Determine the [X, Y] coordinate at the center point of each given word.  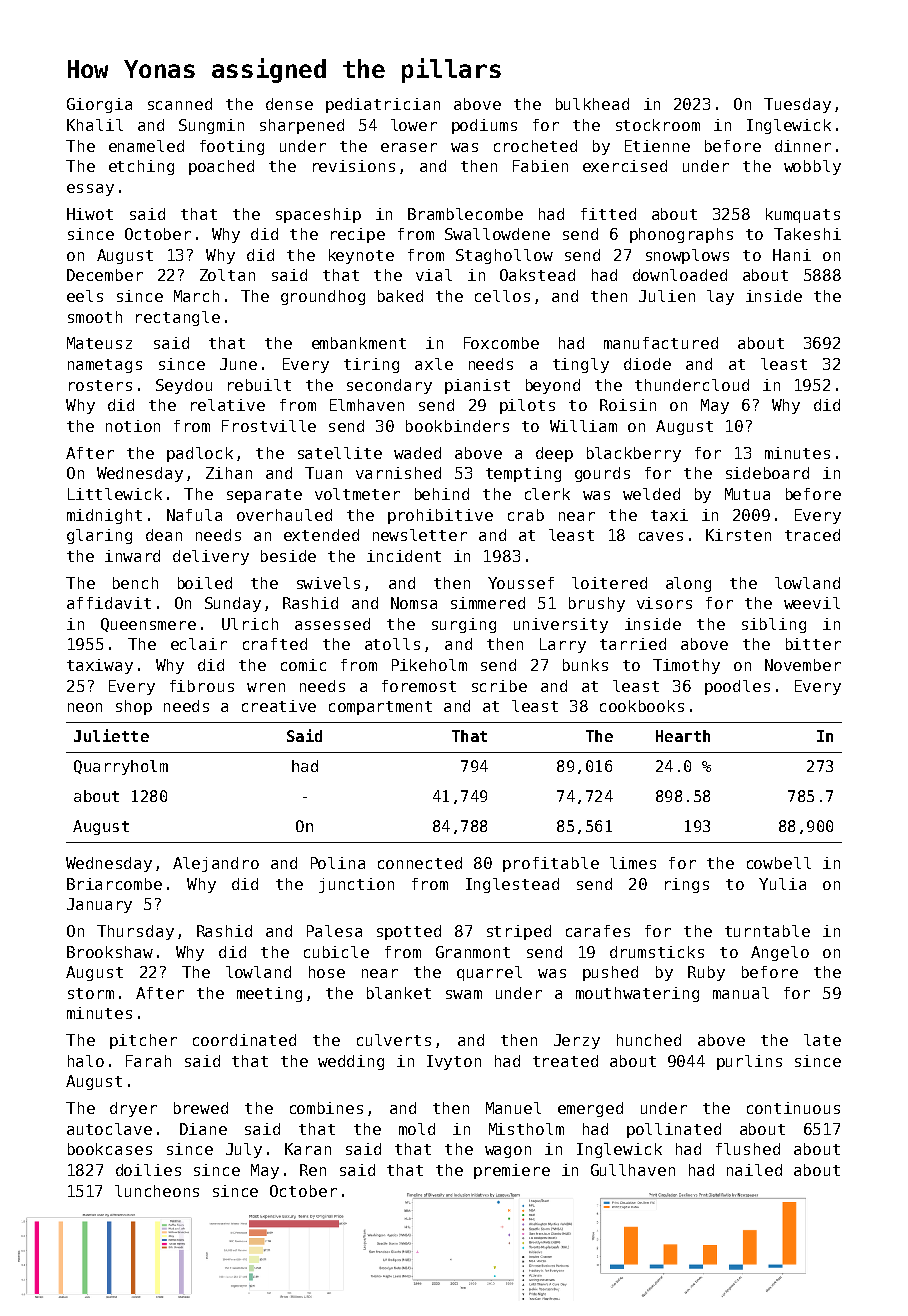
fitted [608, 214]
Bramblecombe [465, 214]
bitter [813, 644]
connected [420, 863]
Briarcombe [114, 884]
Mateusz [99, 343]
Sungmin [211, 126]
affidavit [109, 603]
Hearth [683, 736]
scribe [499, 686]
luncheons [157, 1191]
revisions [354, 166]
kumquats [803, 215]
